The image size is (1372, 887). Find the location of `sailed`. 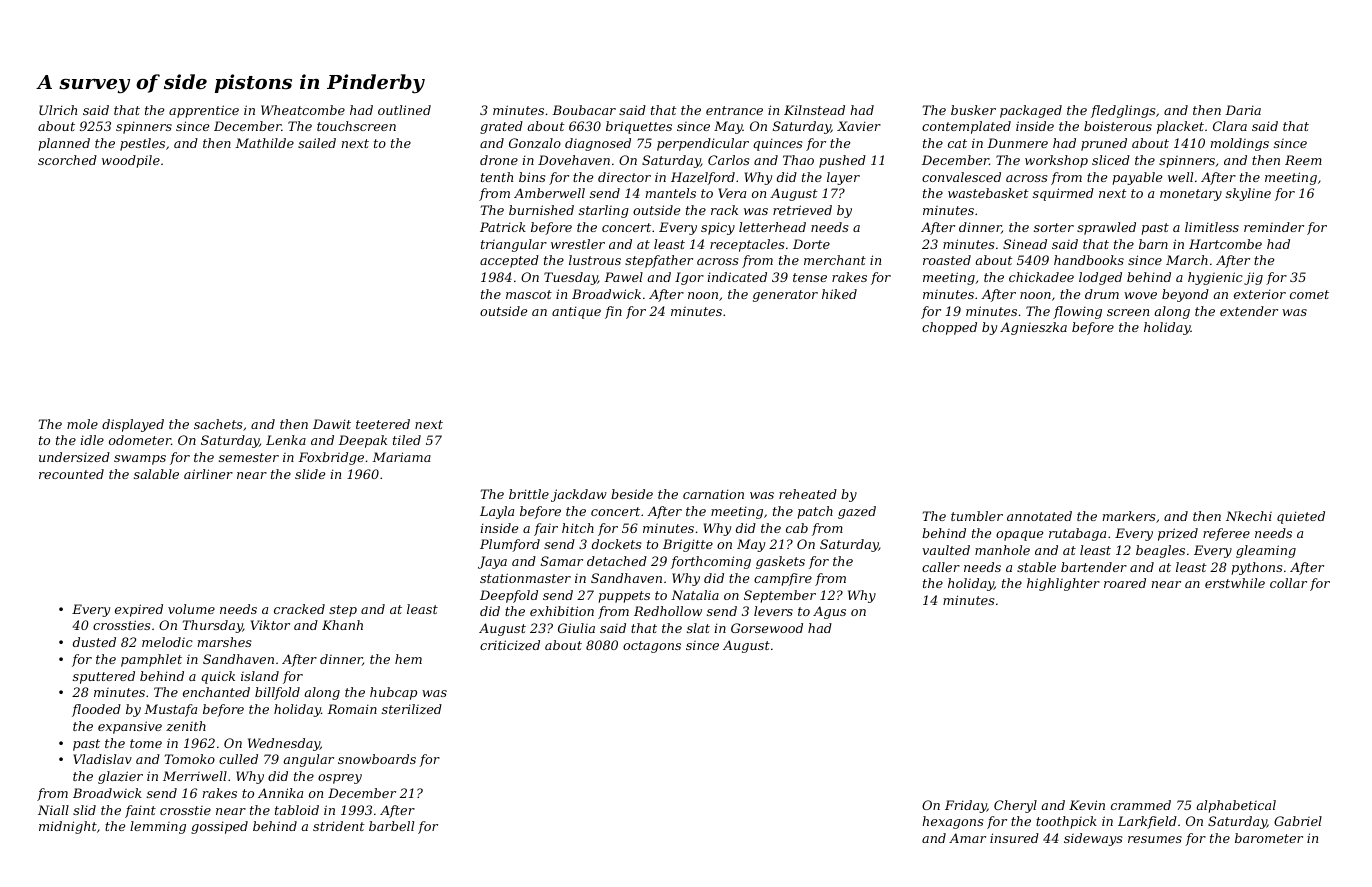

sailed is located at coordinates (317, 143).
